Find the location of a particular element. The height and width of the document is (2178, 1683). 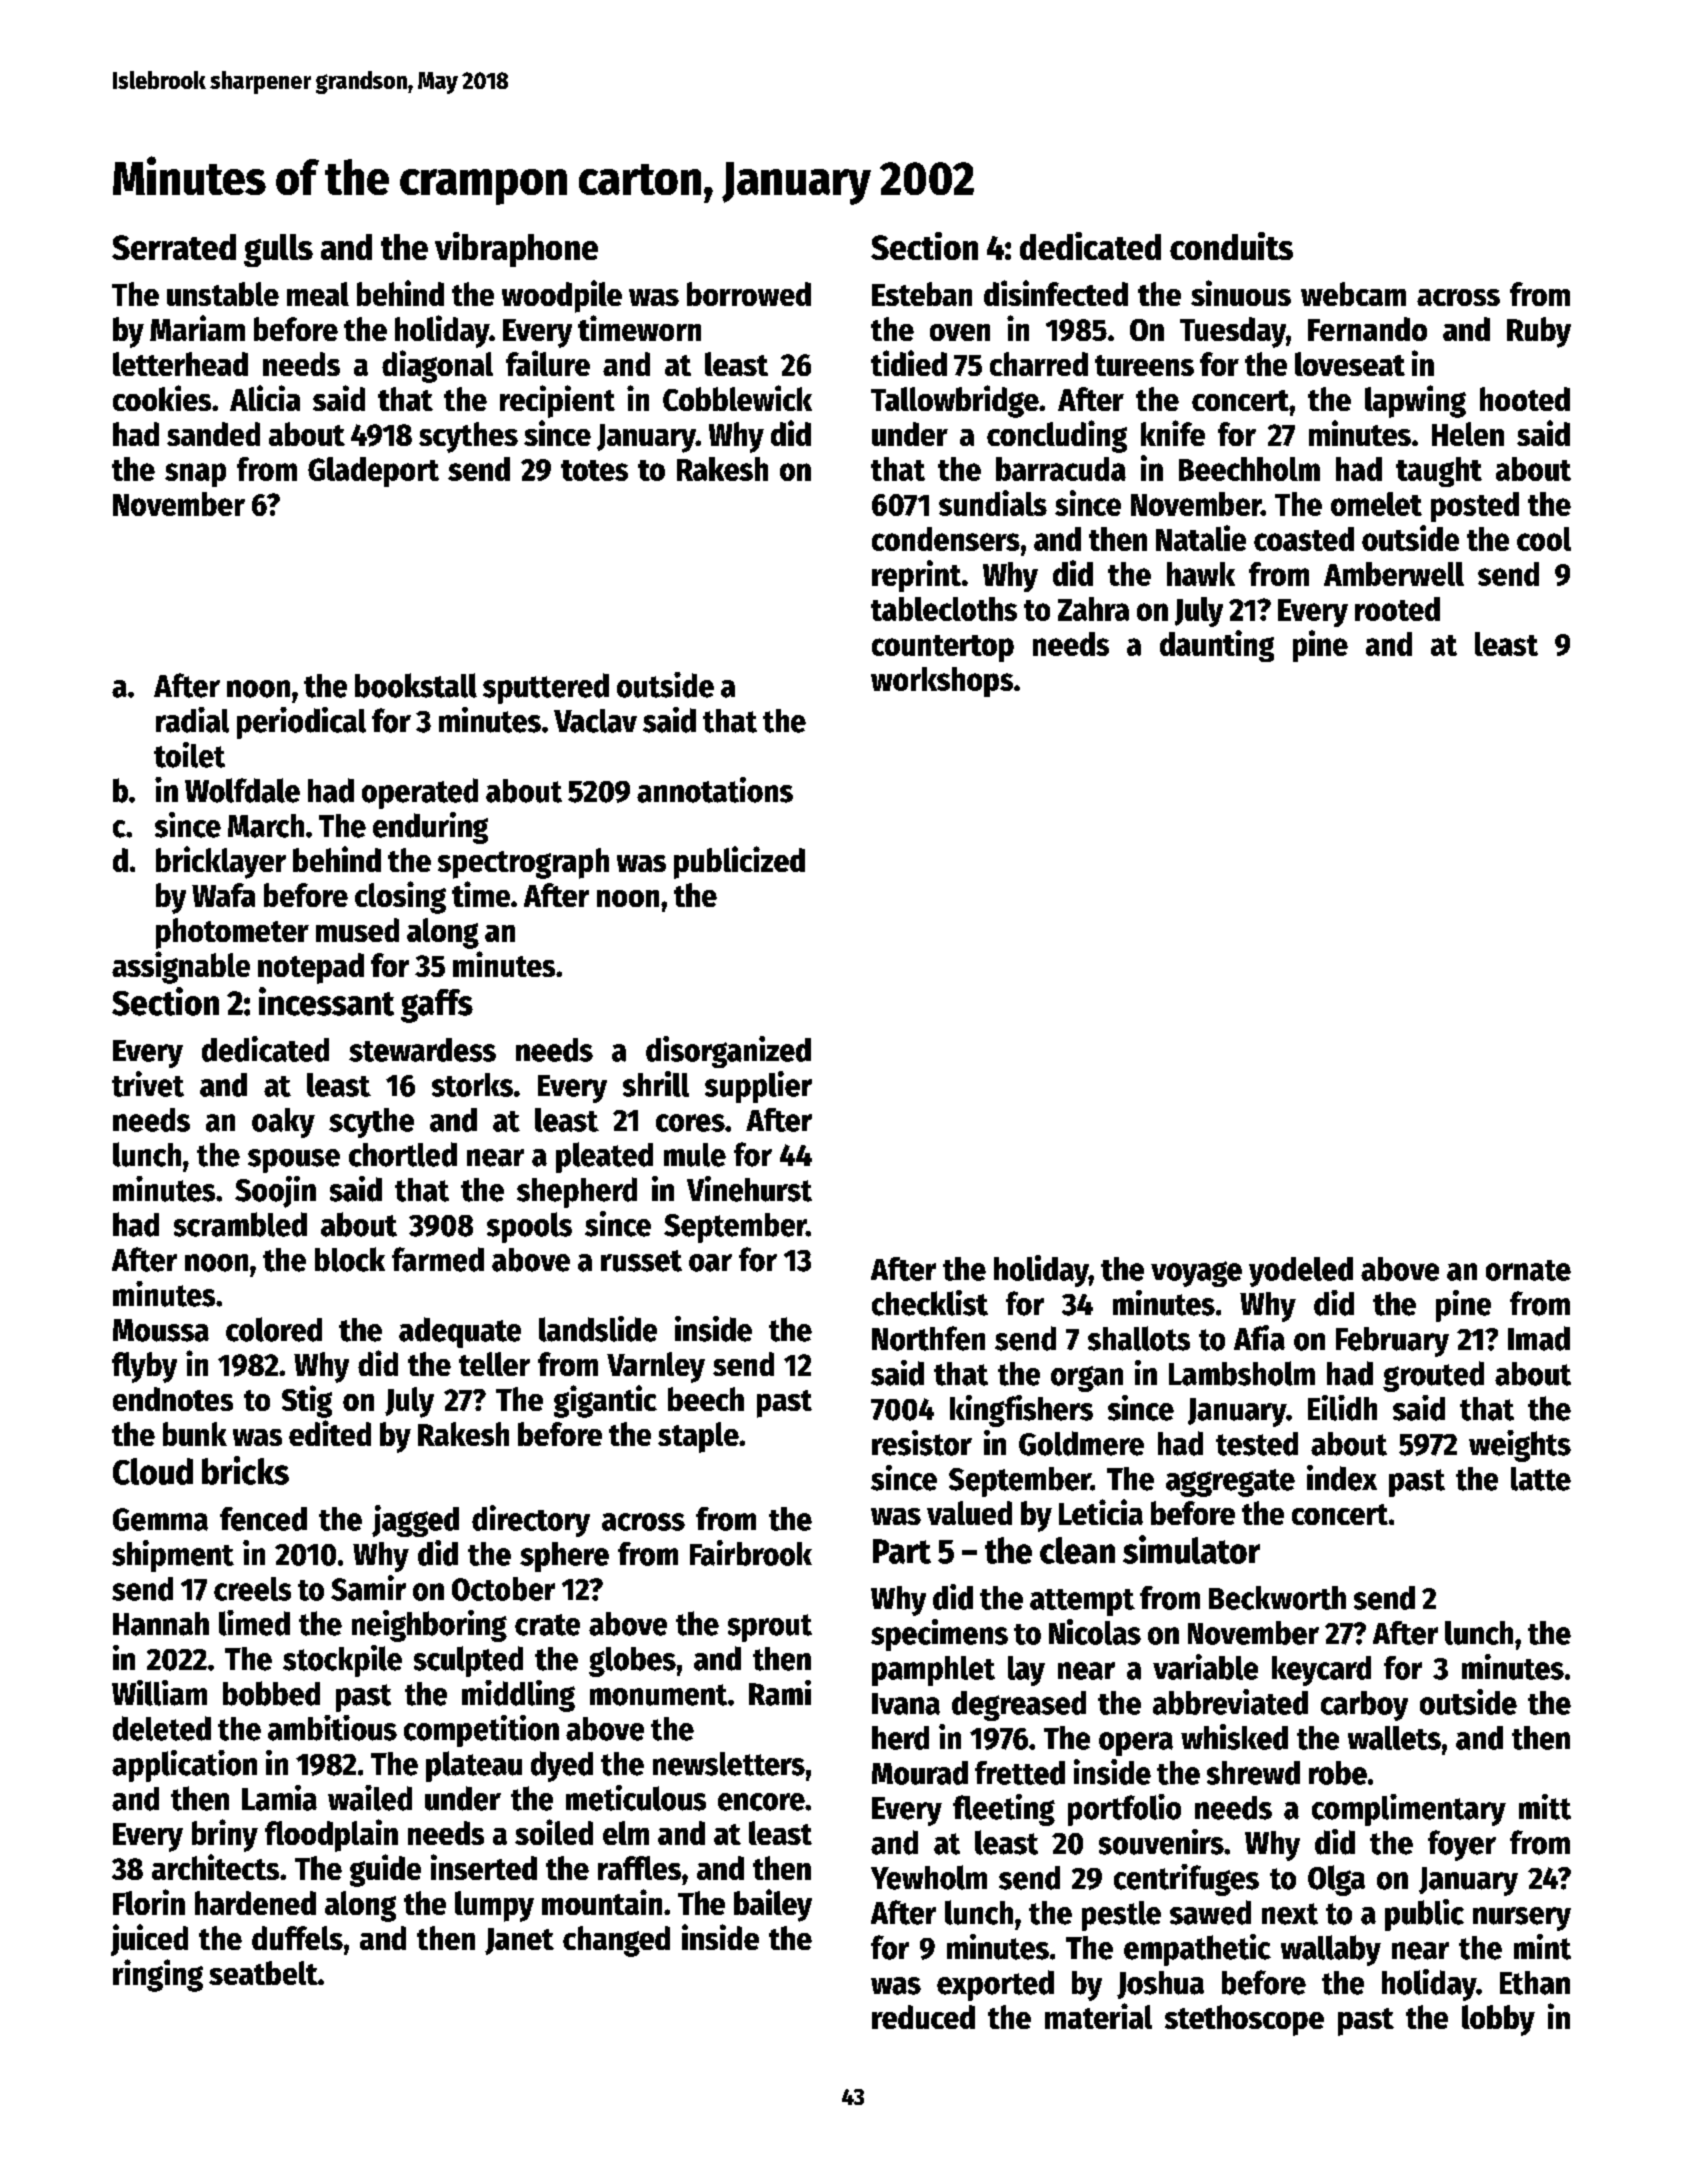

ringing is located at coordinates (158, 1975).
